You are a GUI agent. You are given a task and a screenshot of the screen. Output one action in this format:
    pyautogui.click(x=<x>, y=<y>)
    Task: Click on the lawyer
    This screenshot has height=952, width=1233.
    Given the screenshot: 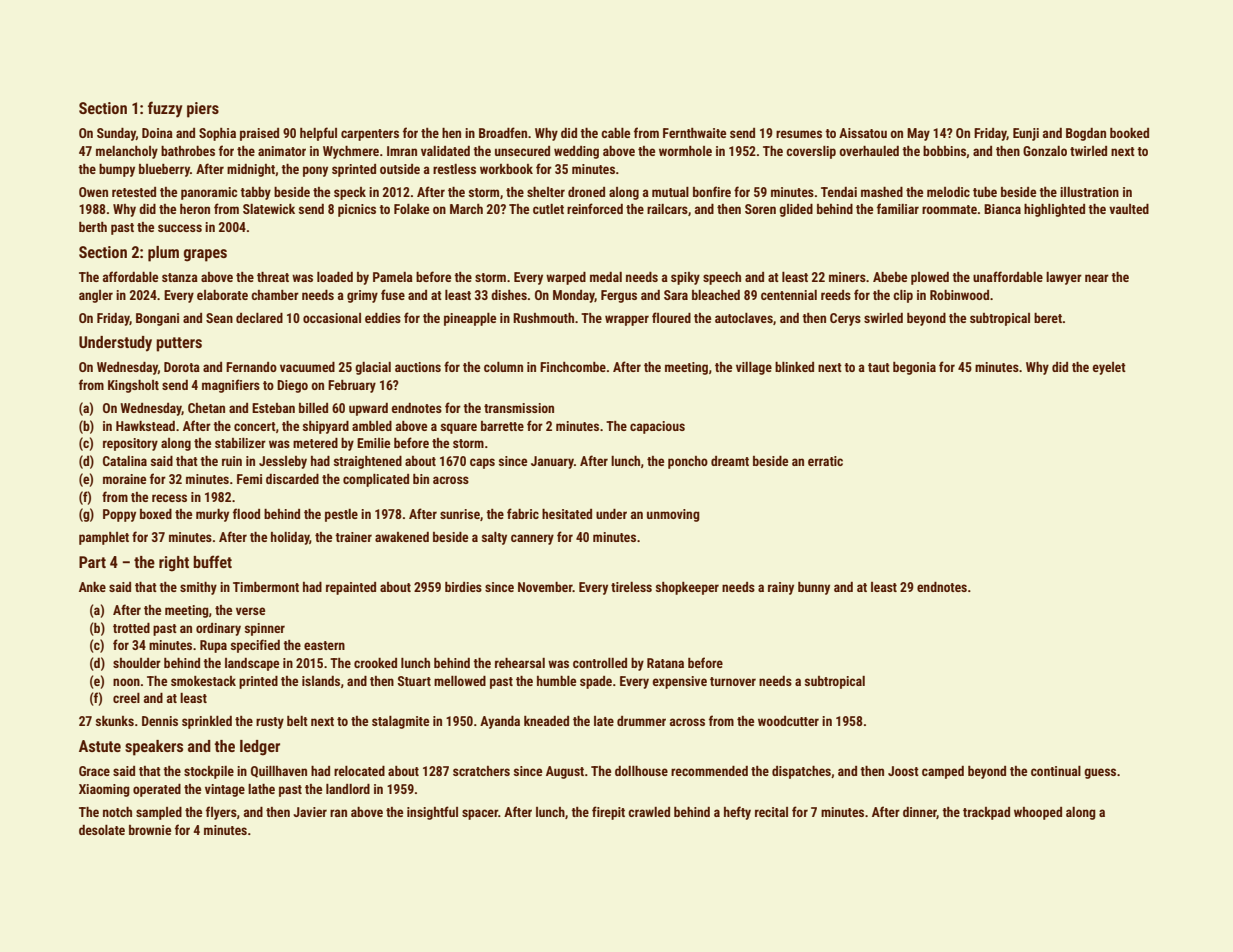 What is the action you would take?
    pyautogui.click(x=1064, y=278)
